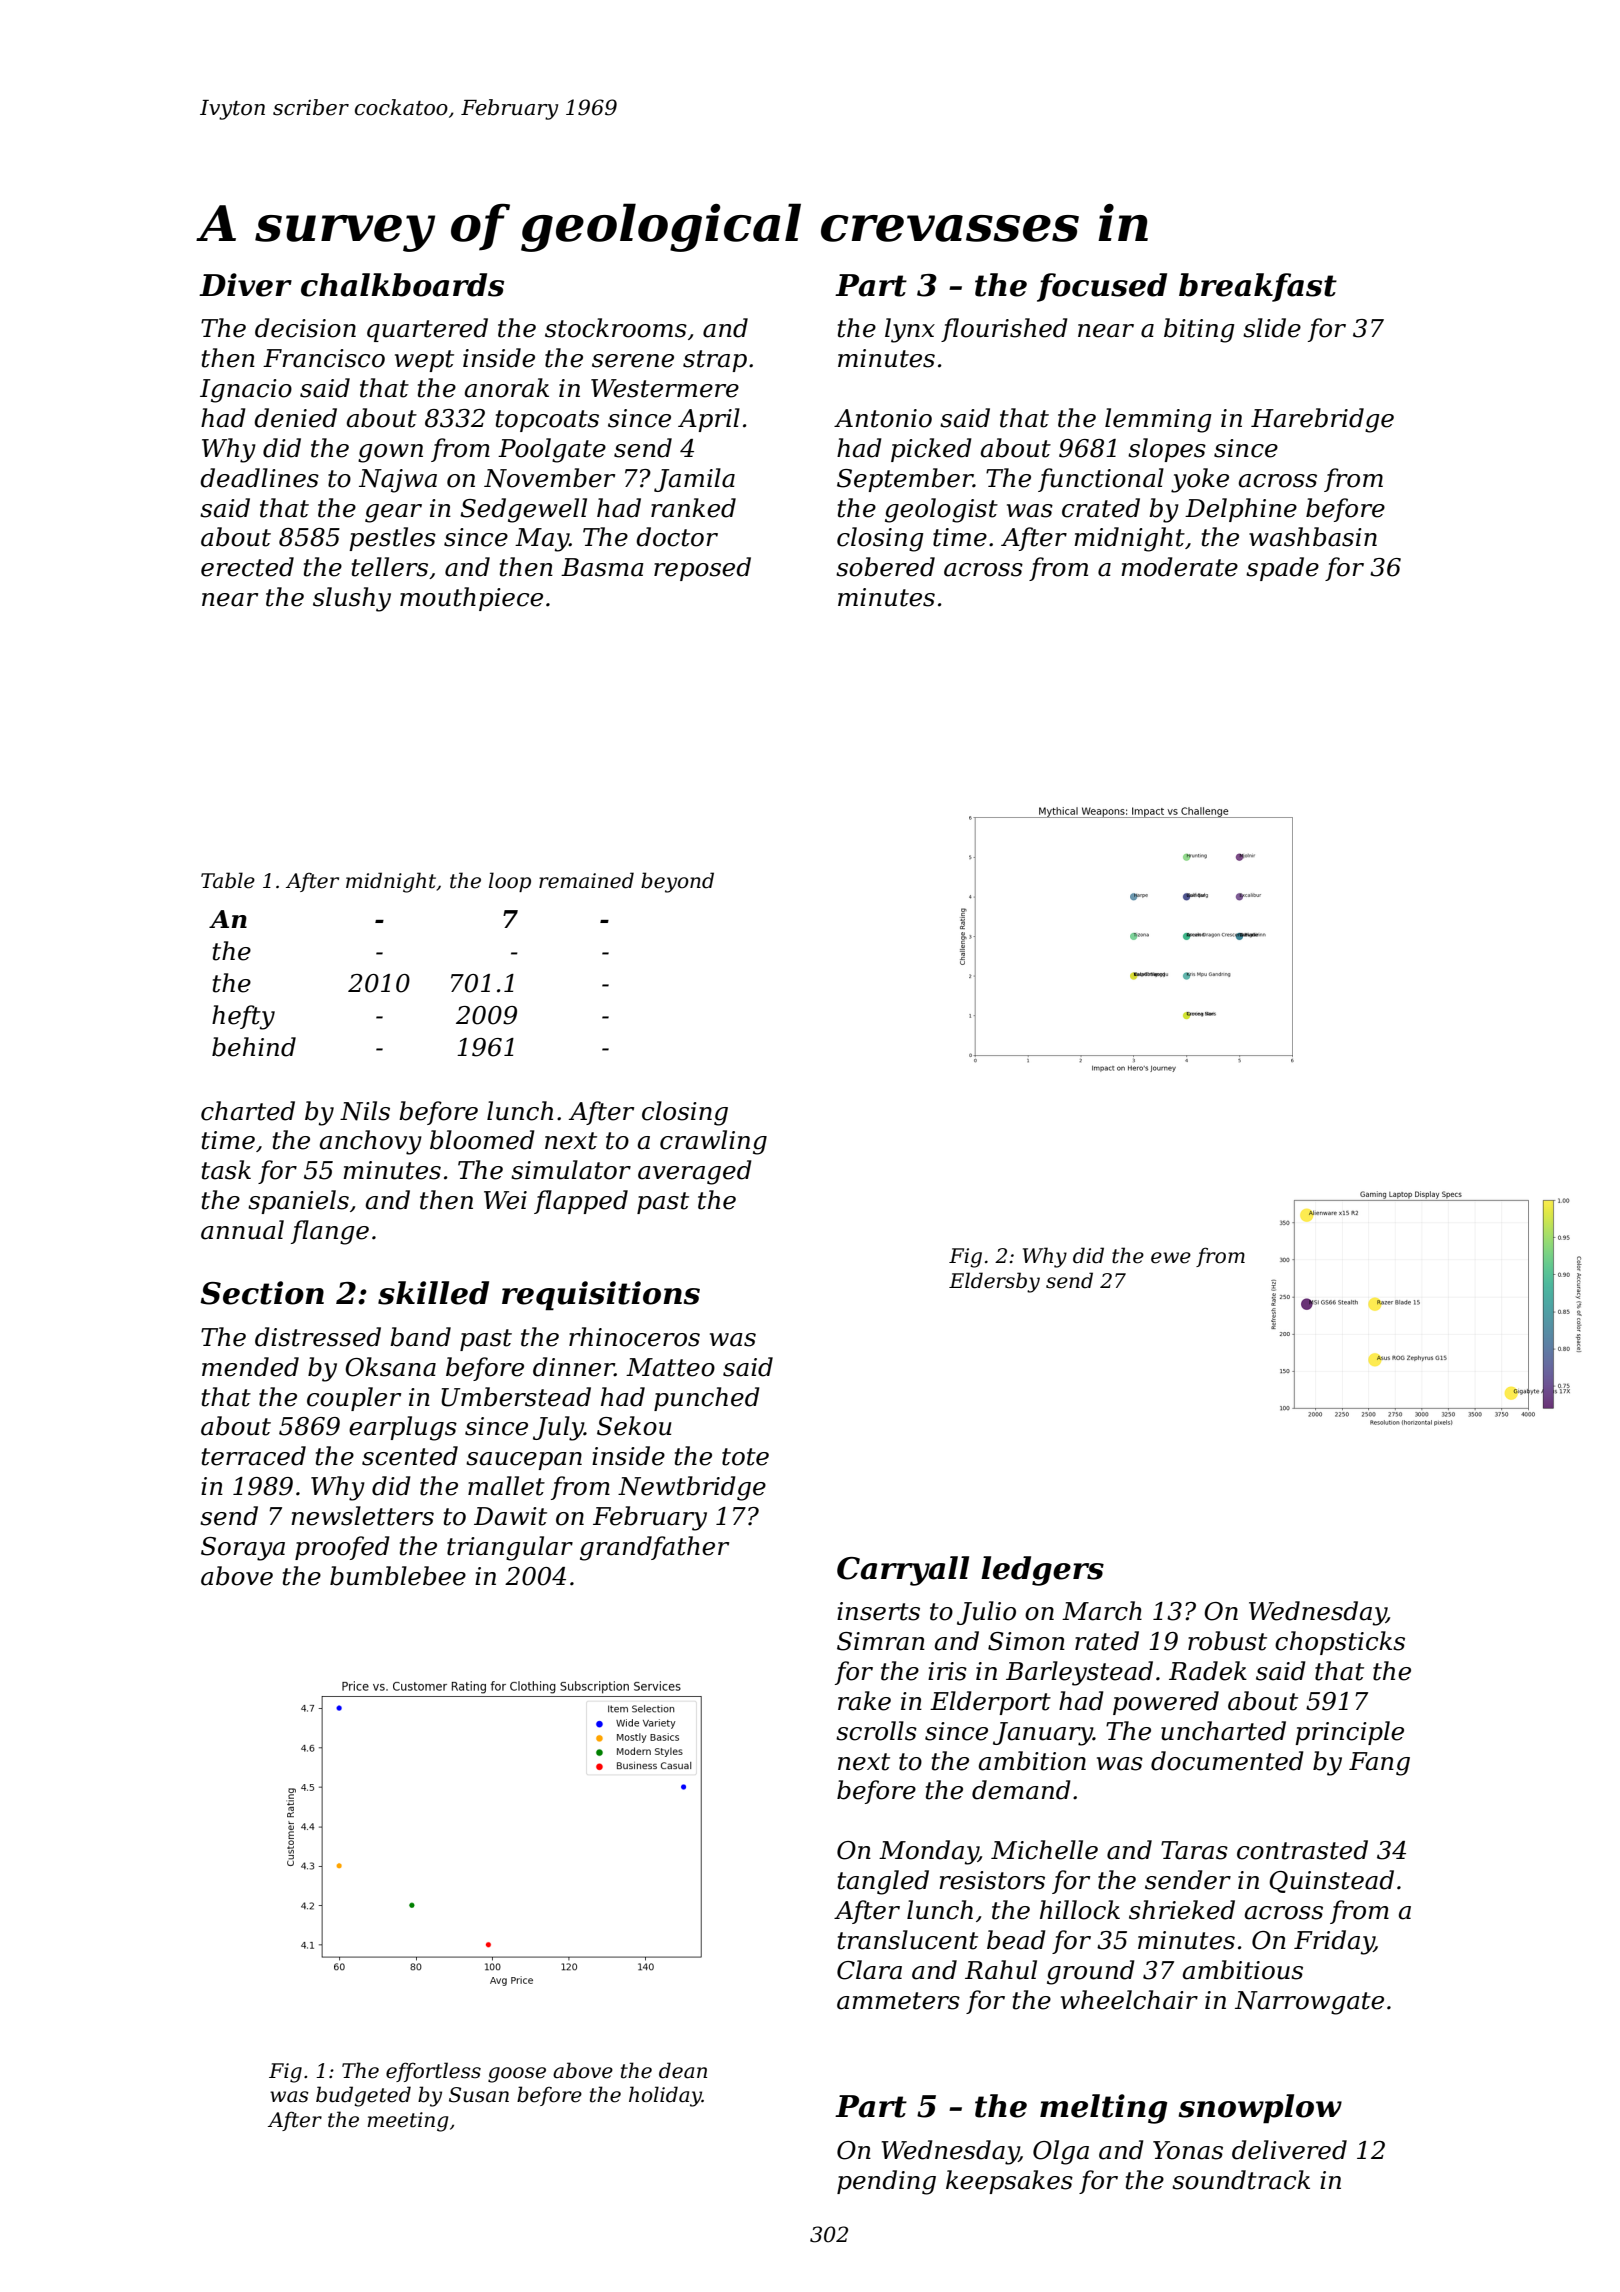 This image has width=1620, height=2292. Describe the element at coordinates (1182, 1910) in the image. I see `shrieked` at that location.
